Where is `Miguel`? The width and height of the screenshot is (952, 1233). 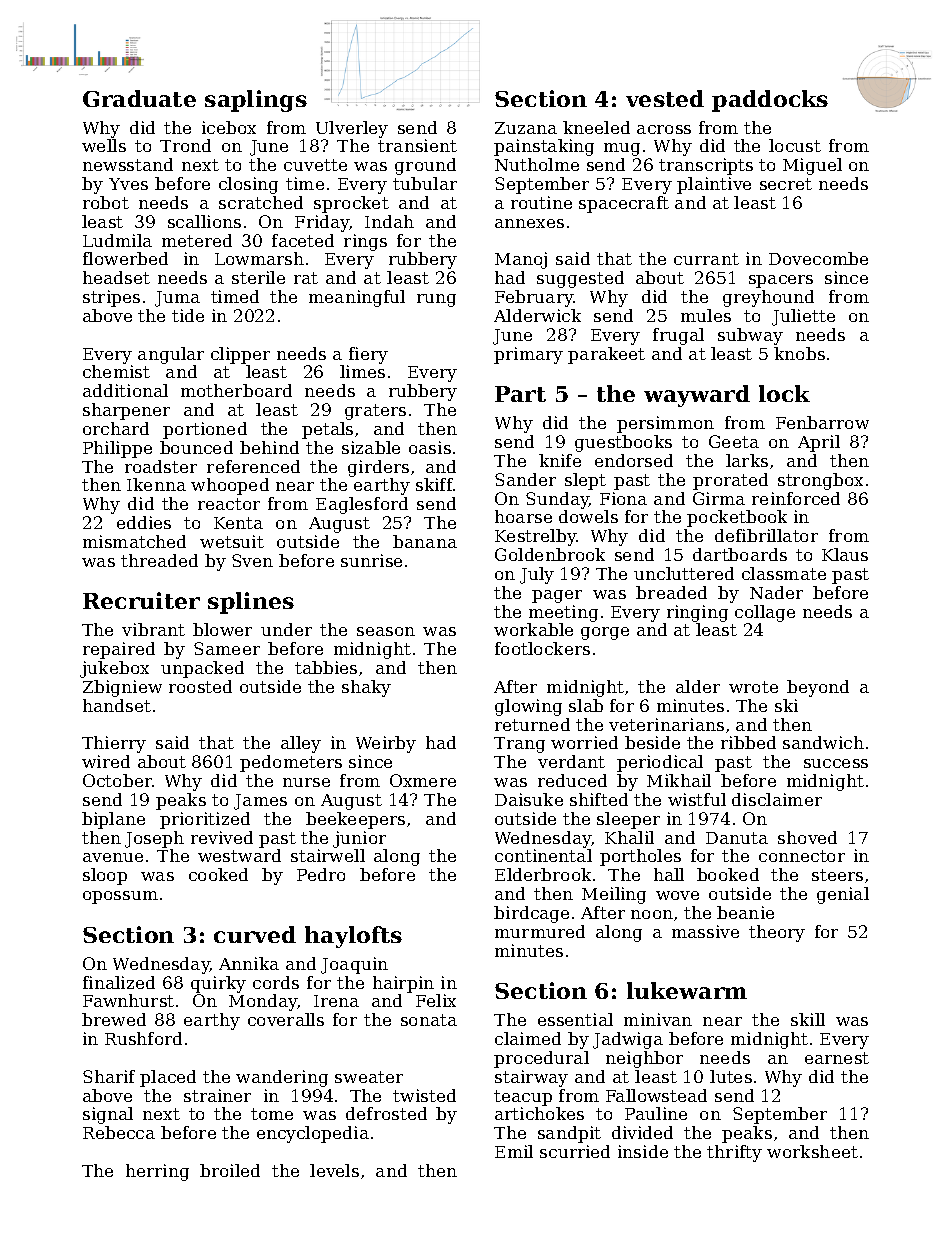
Miguel is located at coordinates (812, 166).
